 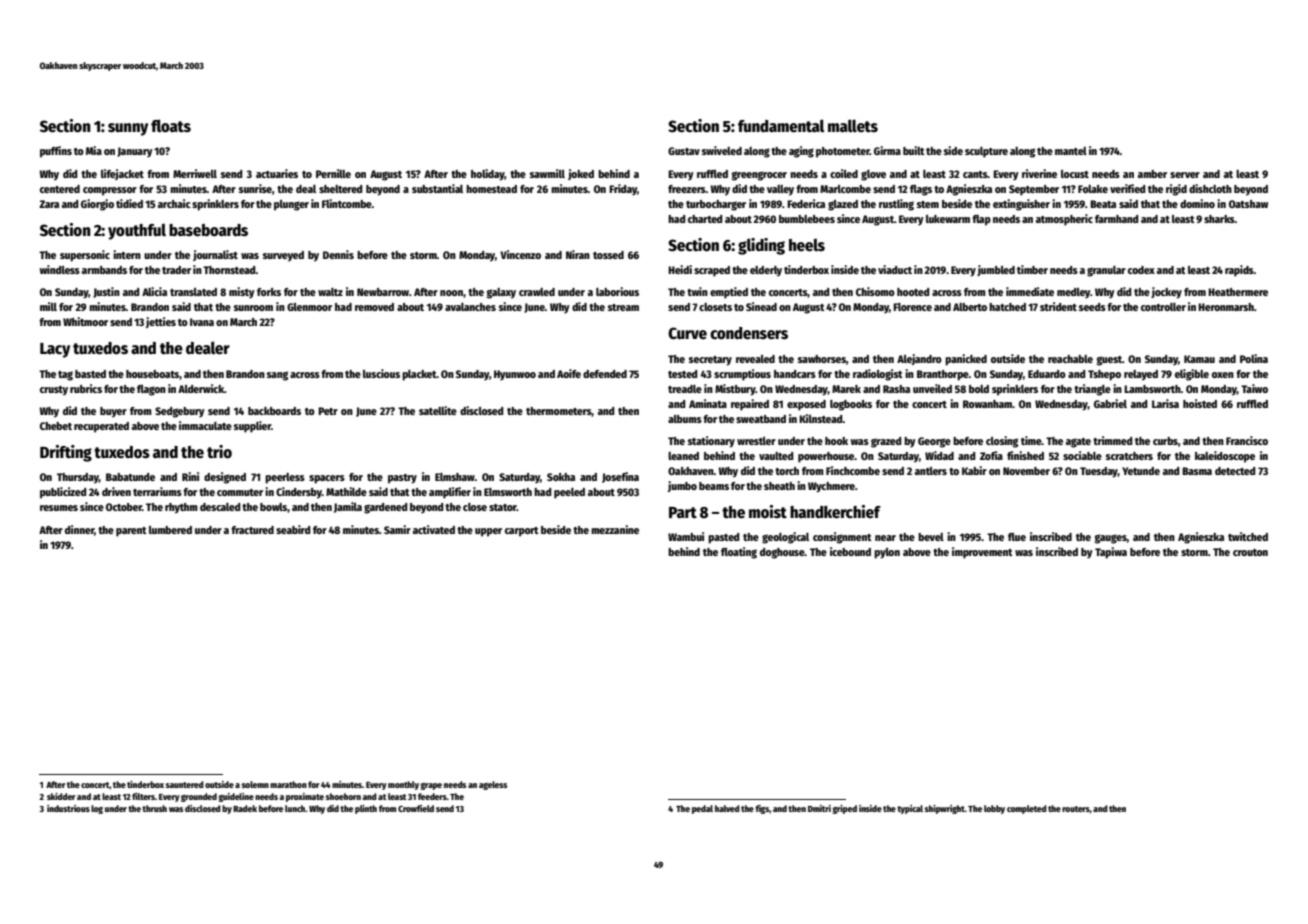 I want to click on Justin, so click(x=106, y=292).
